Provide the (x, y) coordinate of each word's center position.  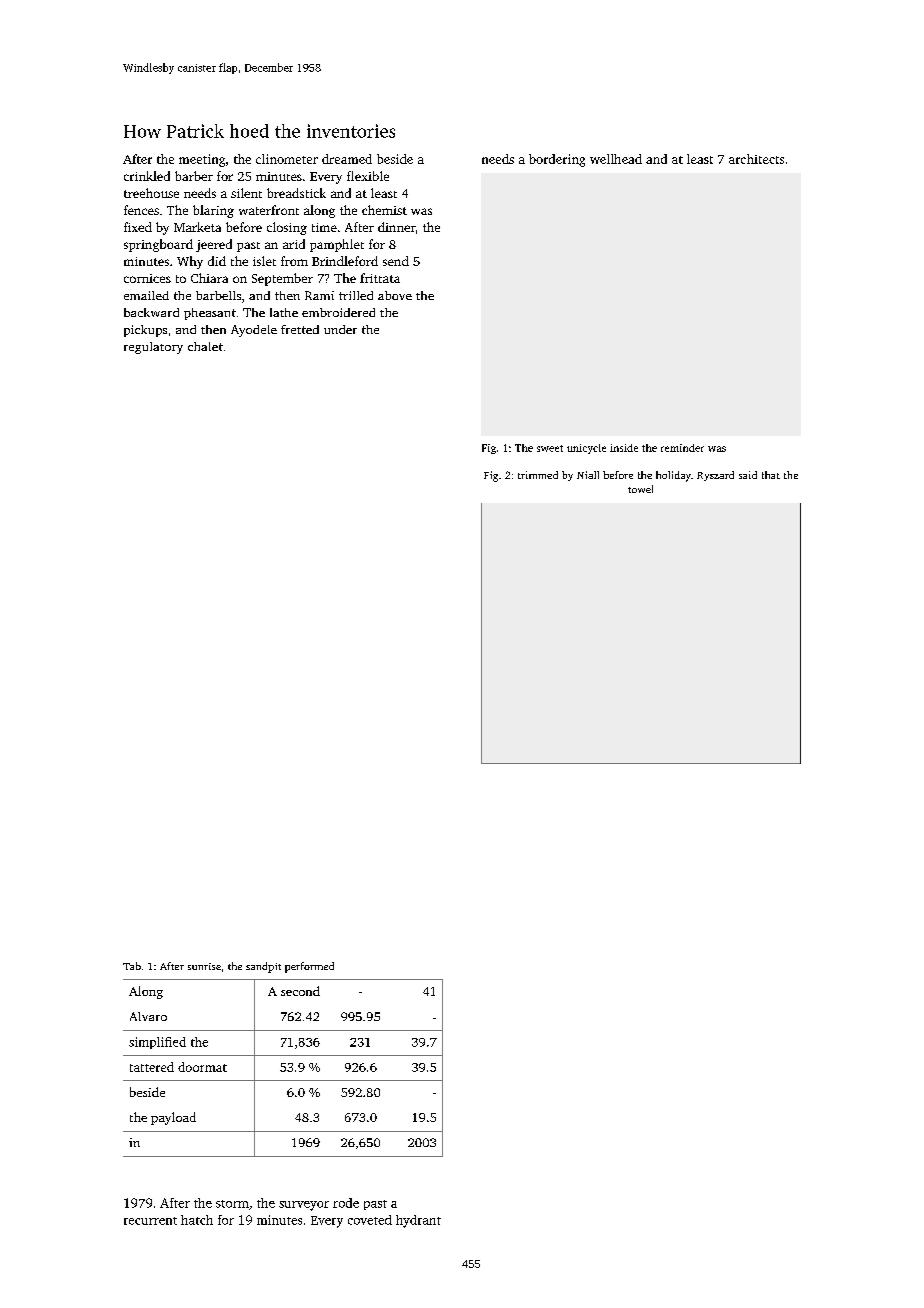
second (300, 991)
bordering (557, 160)
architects (756, 159)
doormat (202, 1067)
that (771, 475)
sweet (550, 448)
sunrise (204, 966)
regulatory (153, 348)
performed (309, 967)
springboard (158, 245)
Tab (132, 966)
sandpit (263, 967)
